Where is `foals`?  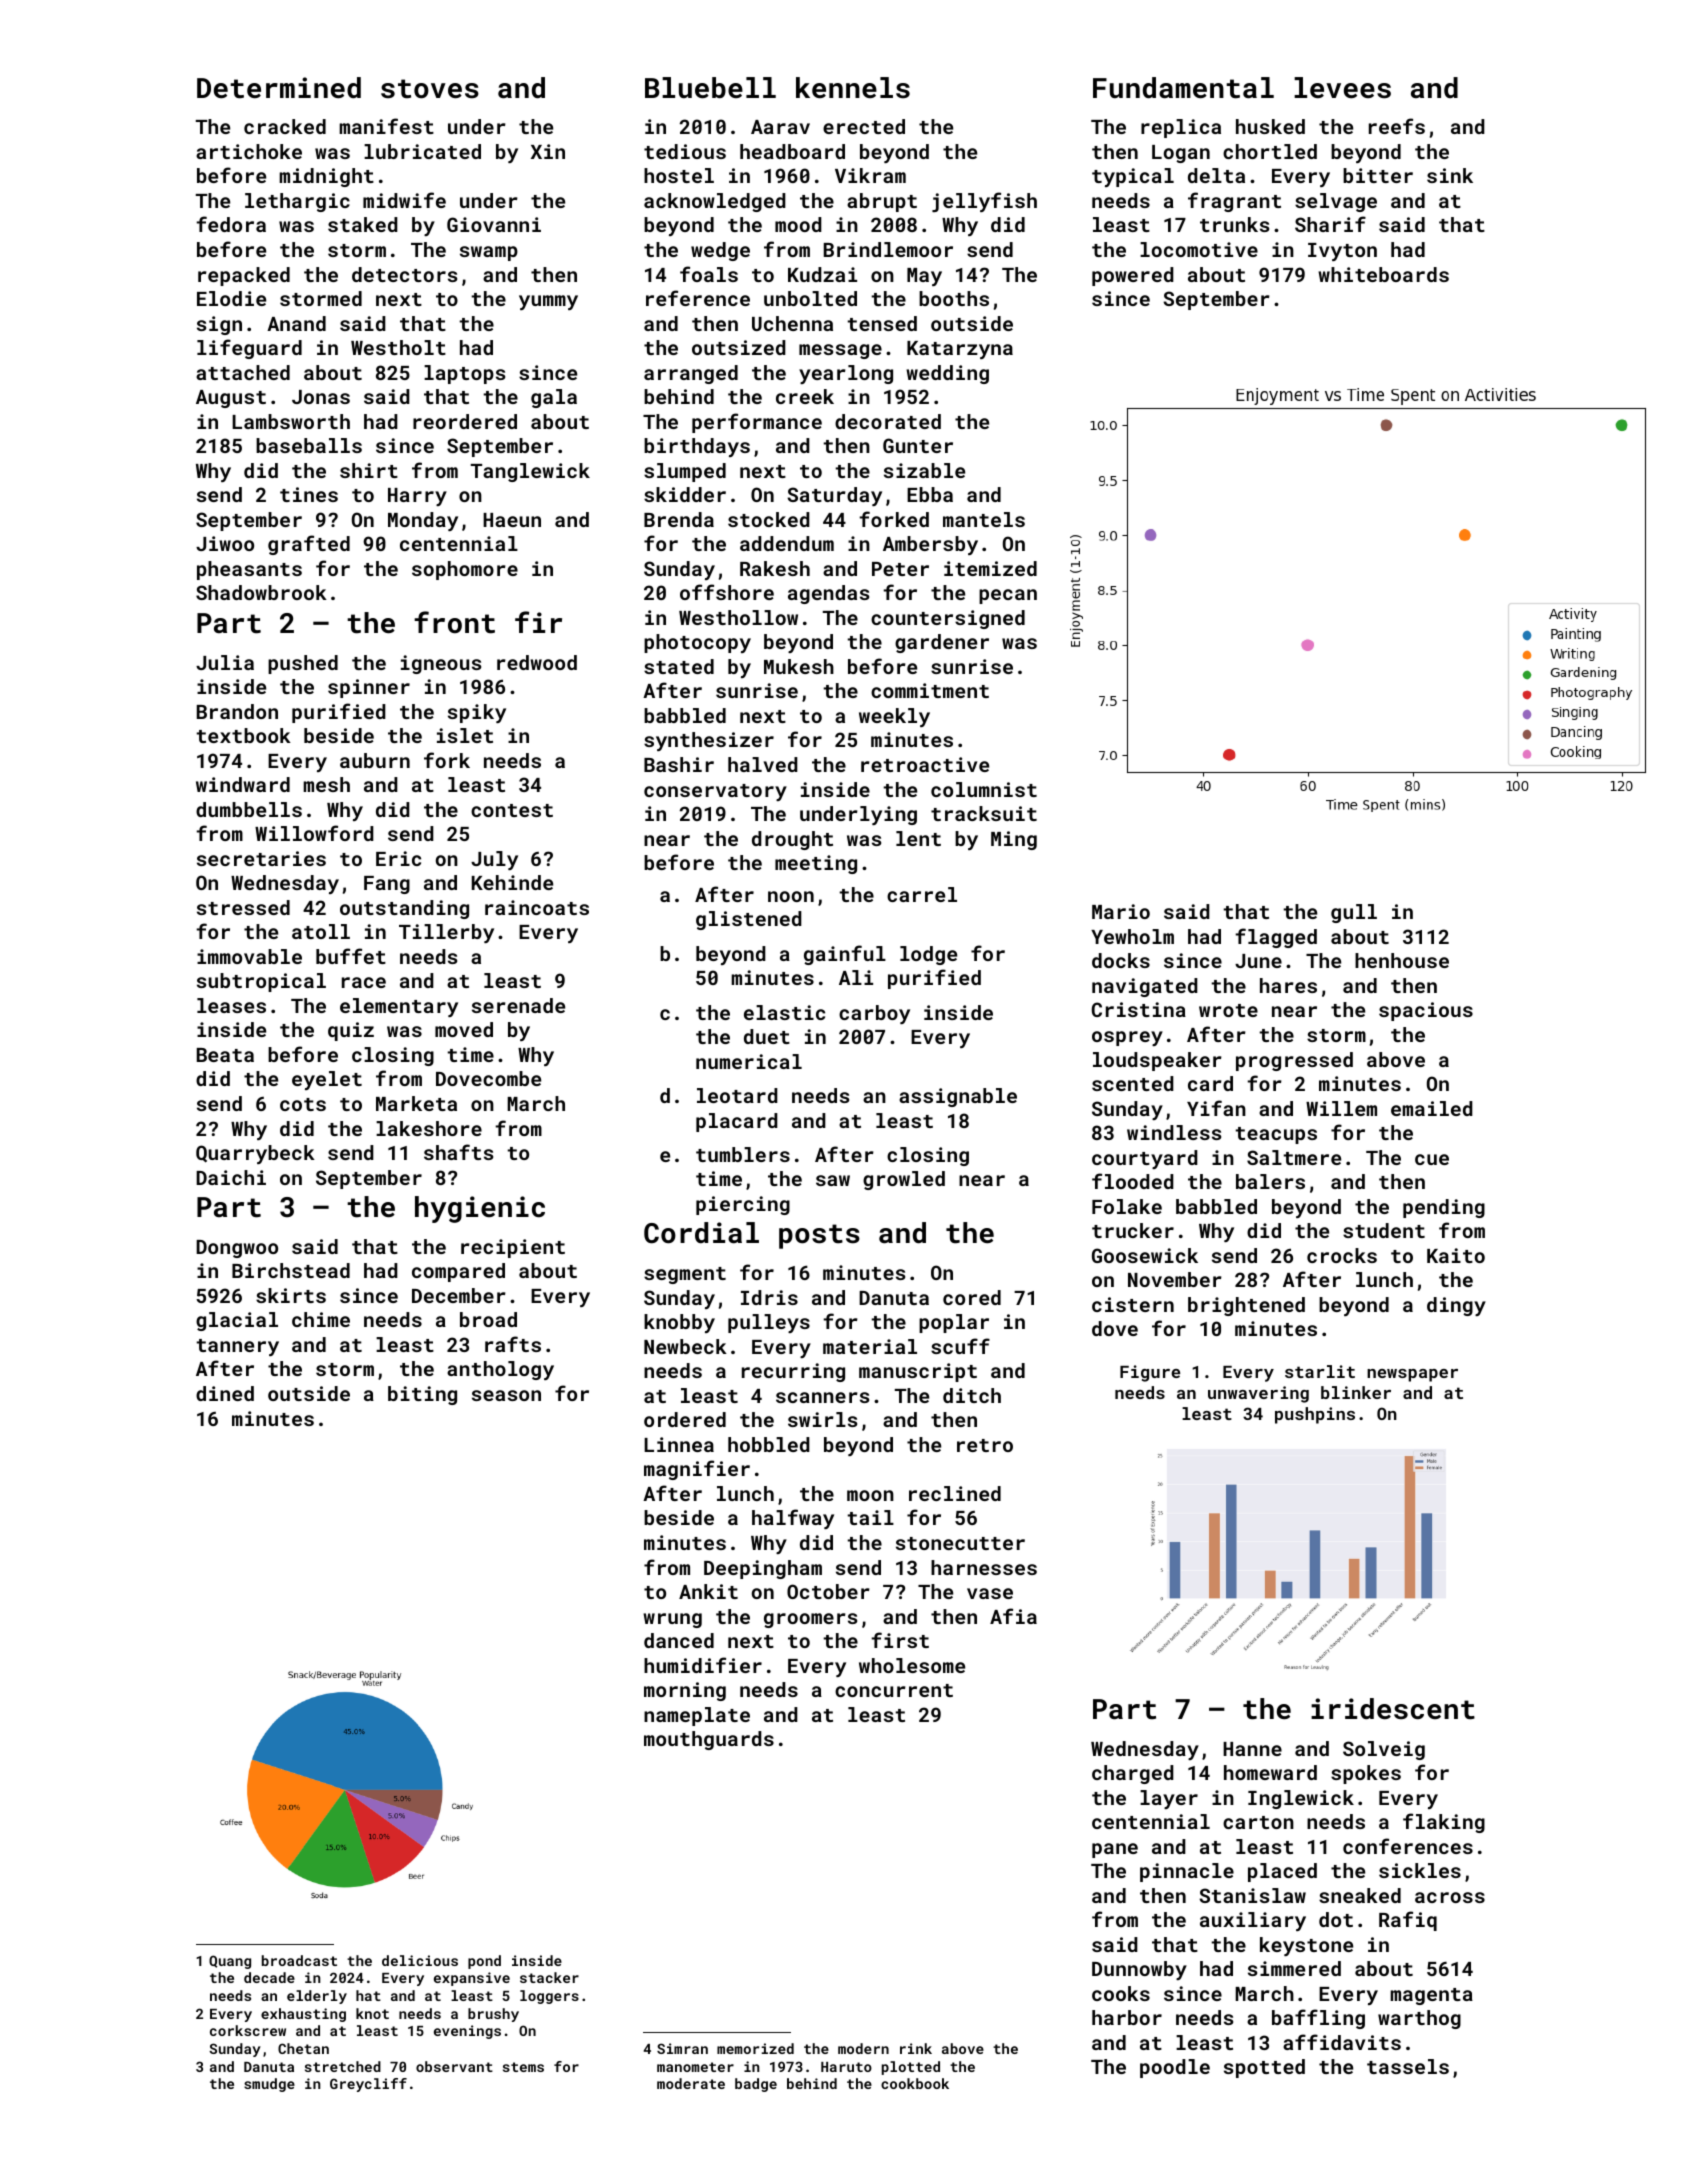
foals is located at coordinates (709, 274).
